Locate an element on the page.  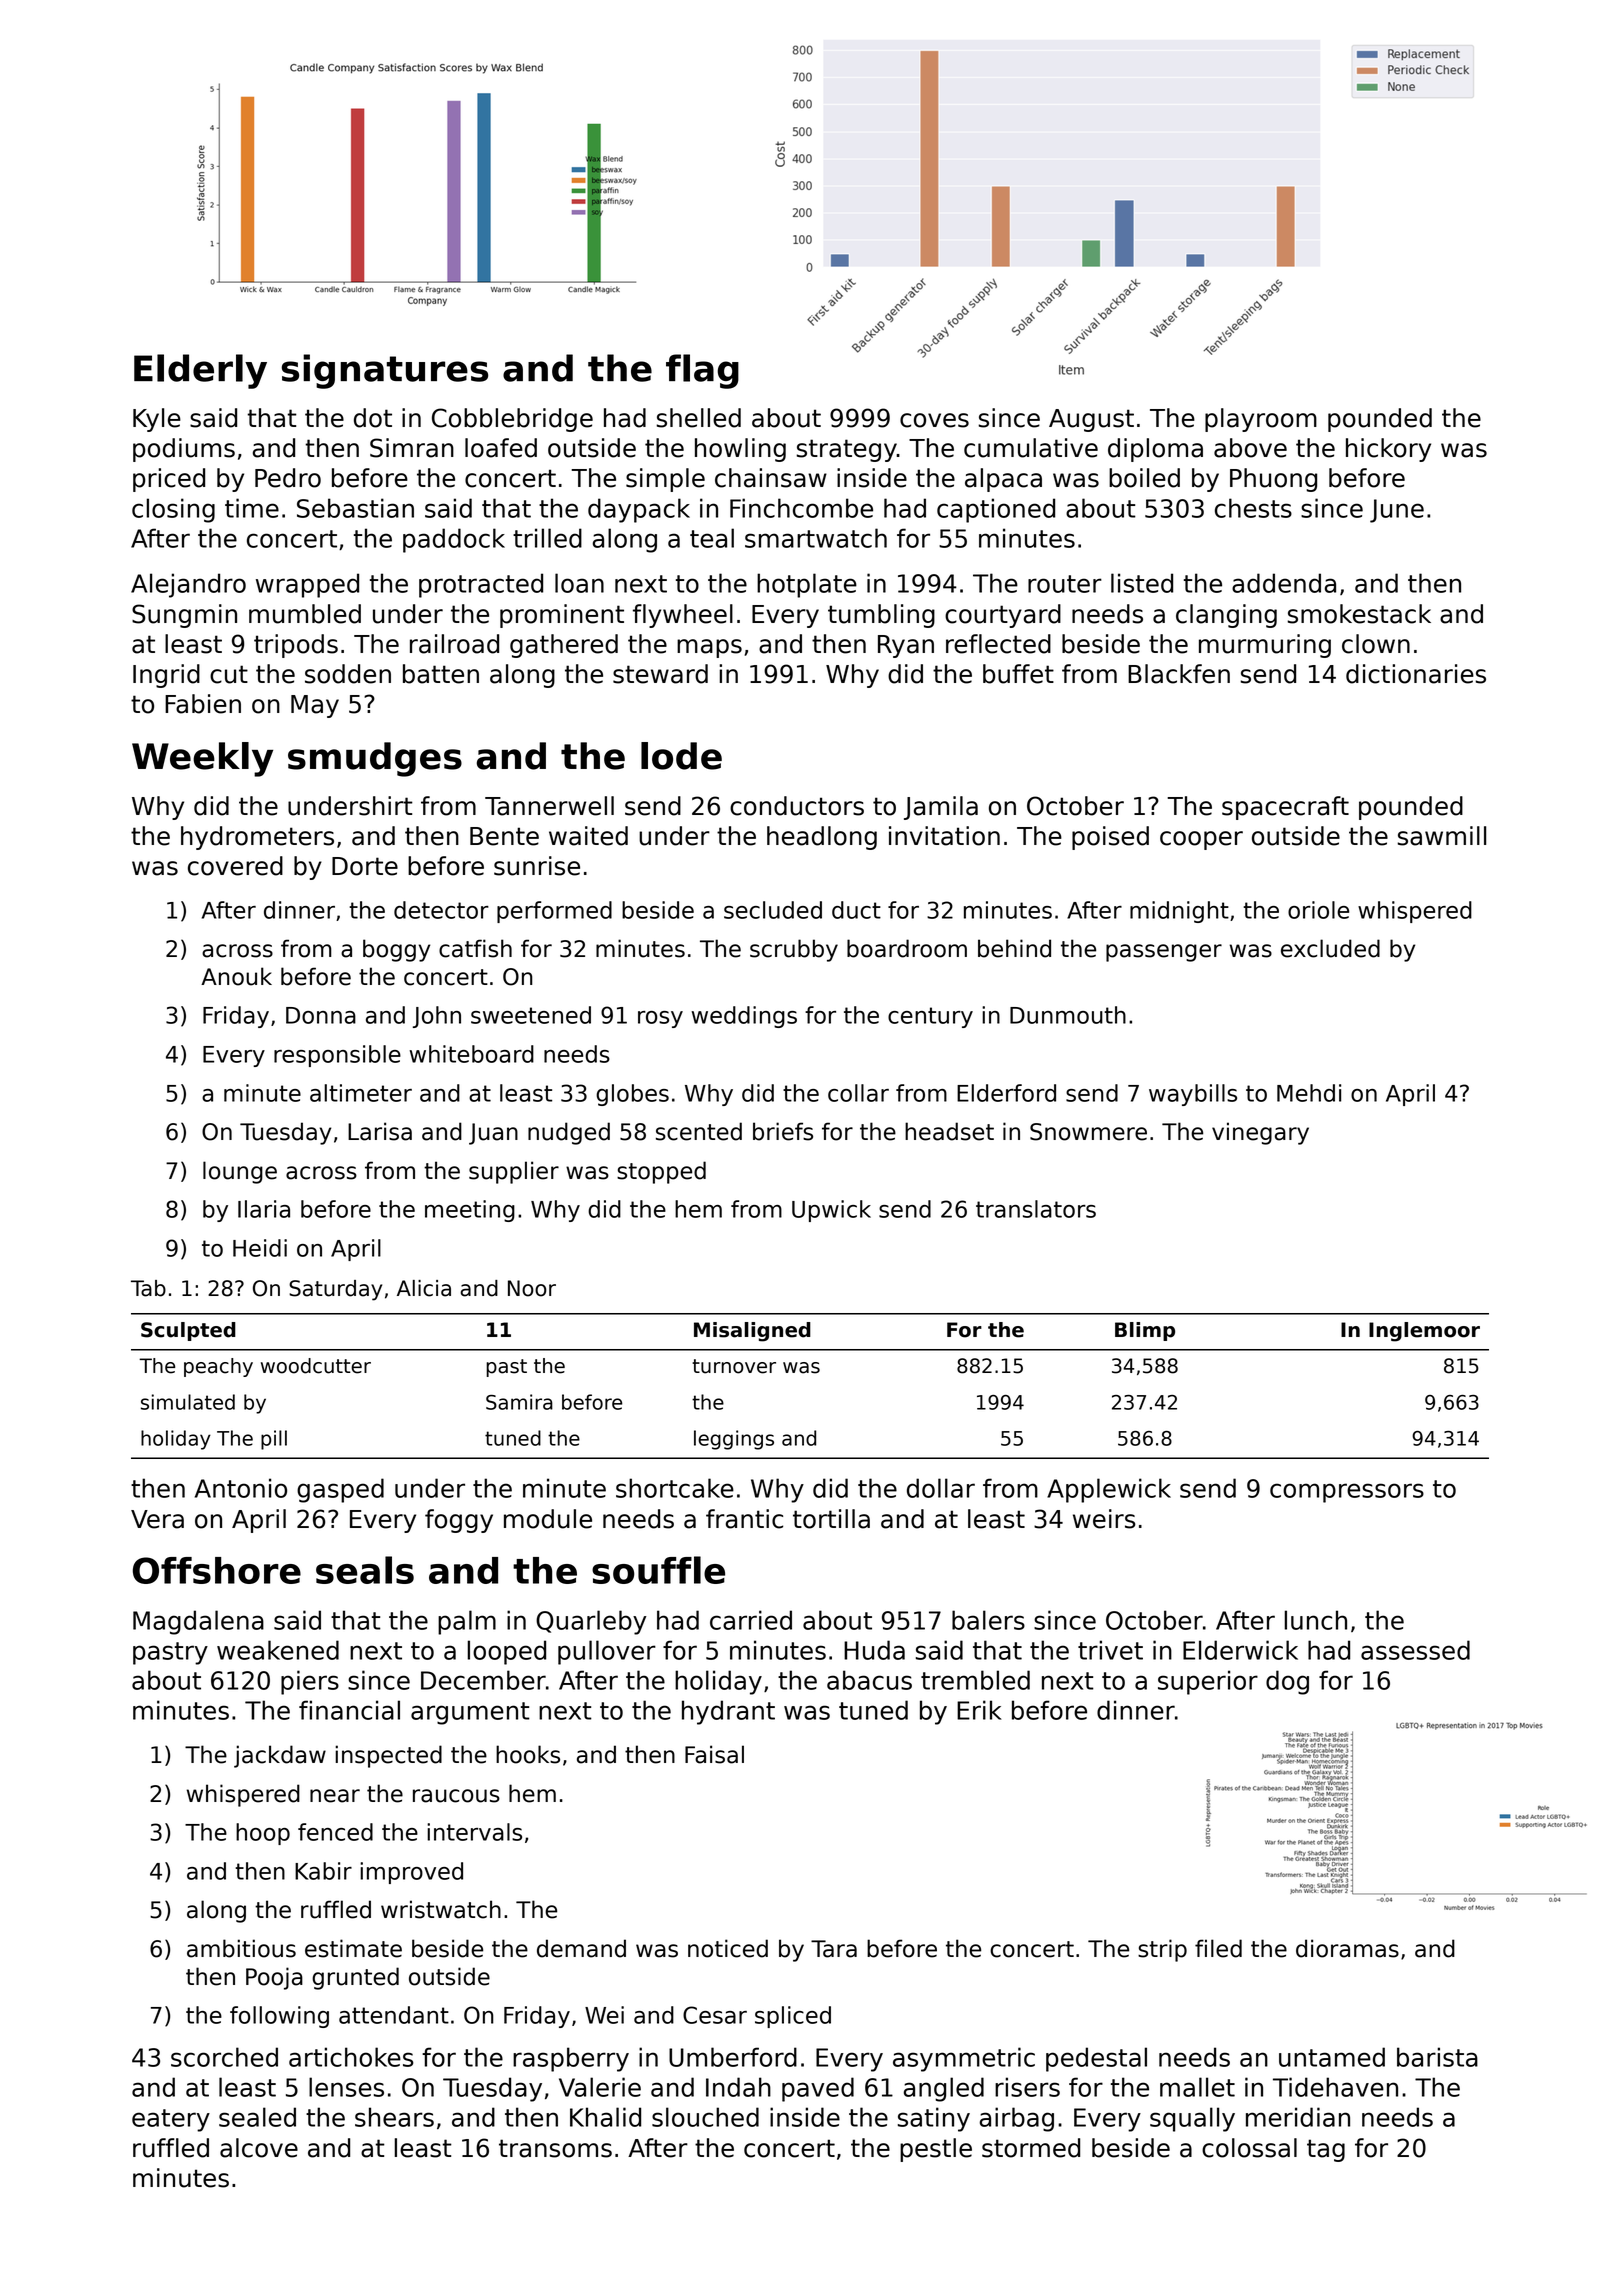
dollar is located at coordinates (941, 1488).
